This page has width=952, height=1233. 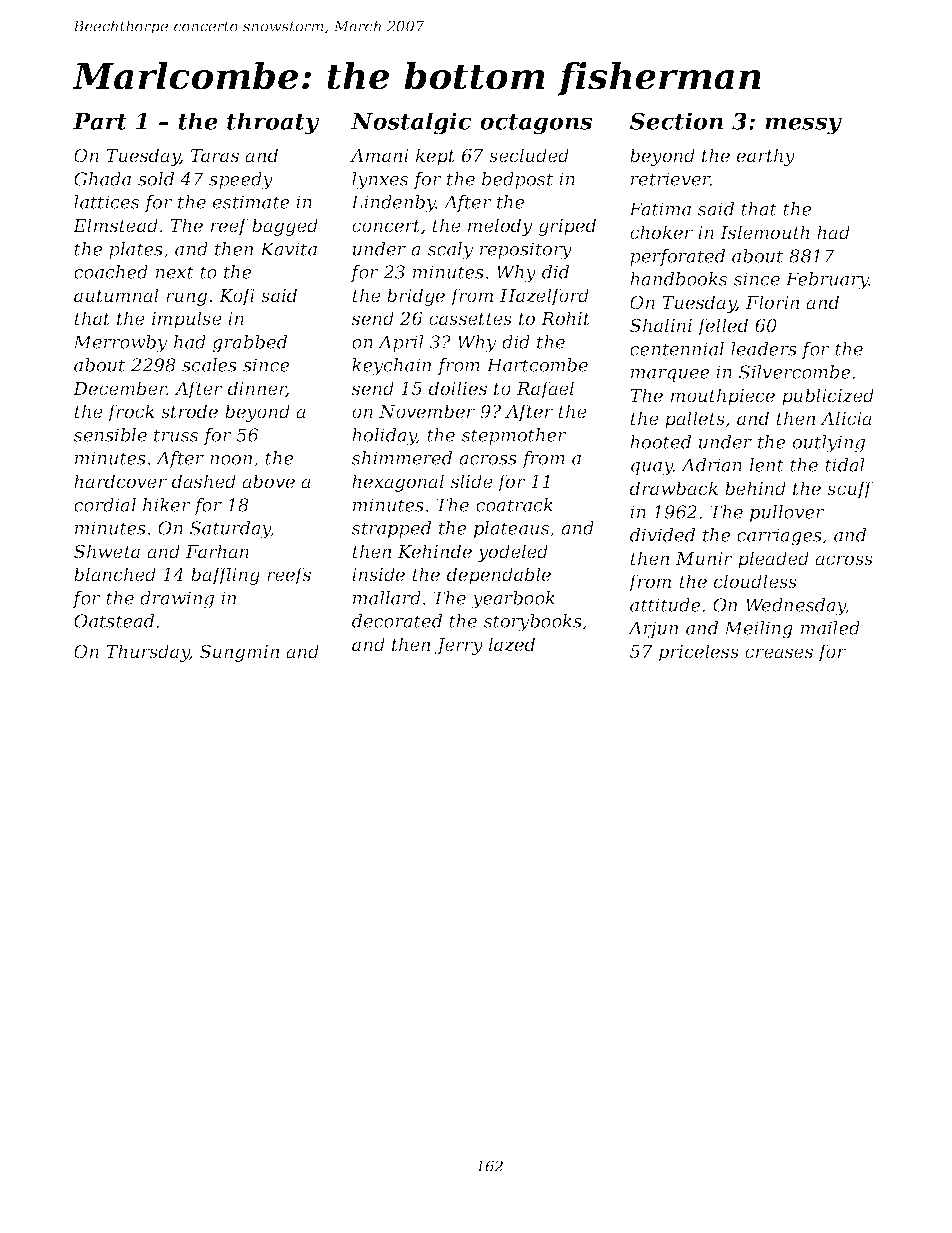 I want to click on carriages, so click(x=779, y=537).
